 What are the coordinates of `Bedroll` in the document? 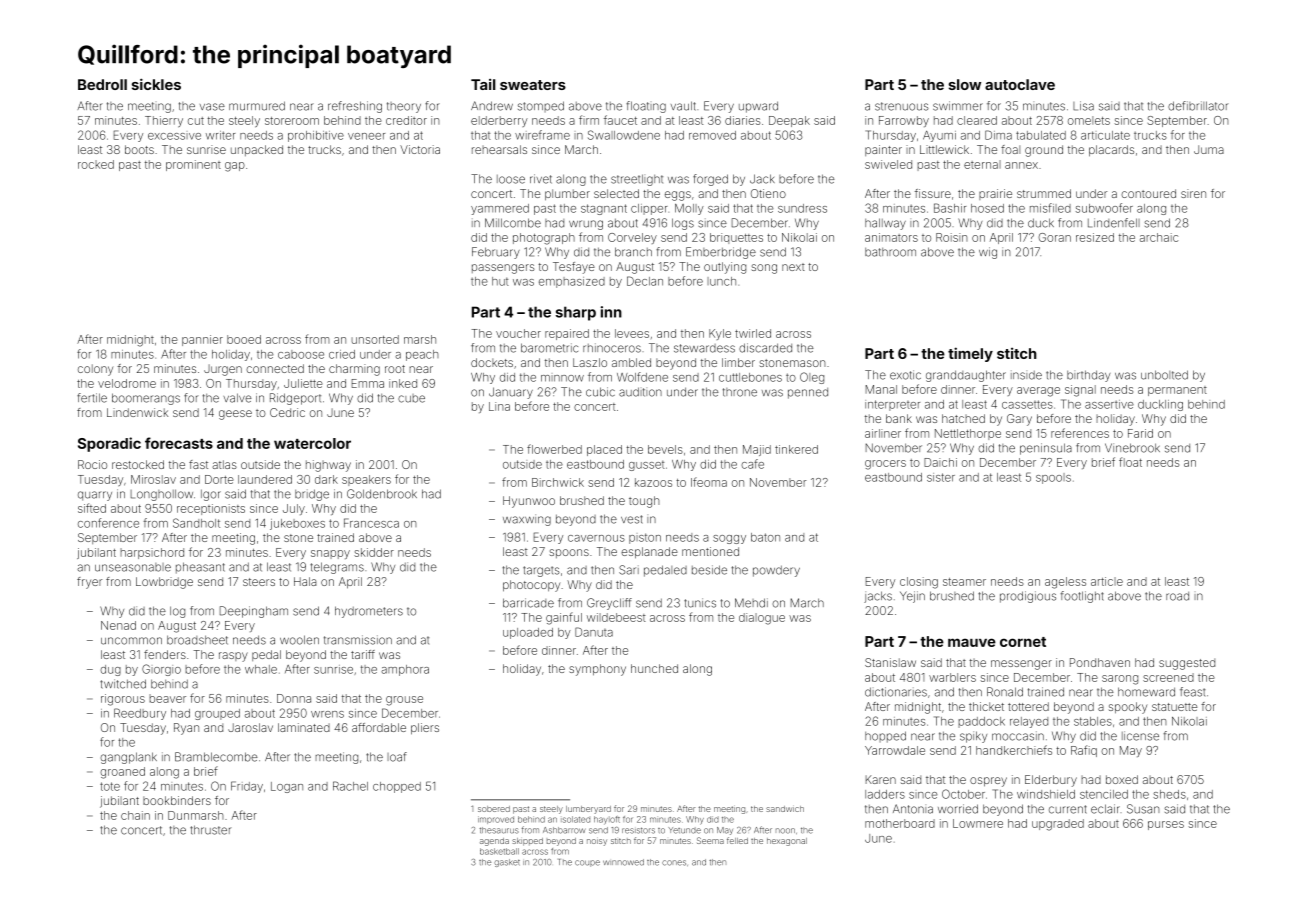 It's located at (102, 84).
